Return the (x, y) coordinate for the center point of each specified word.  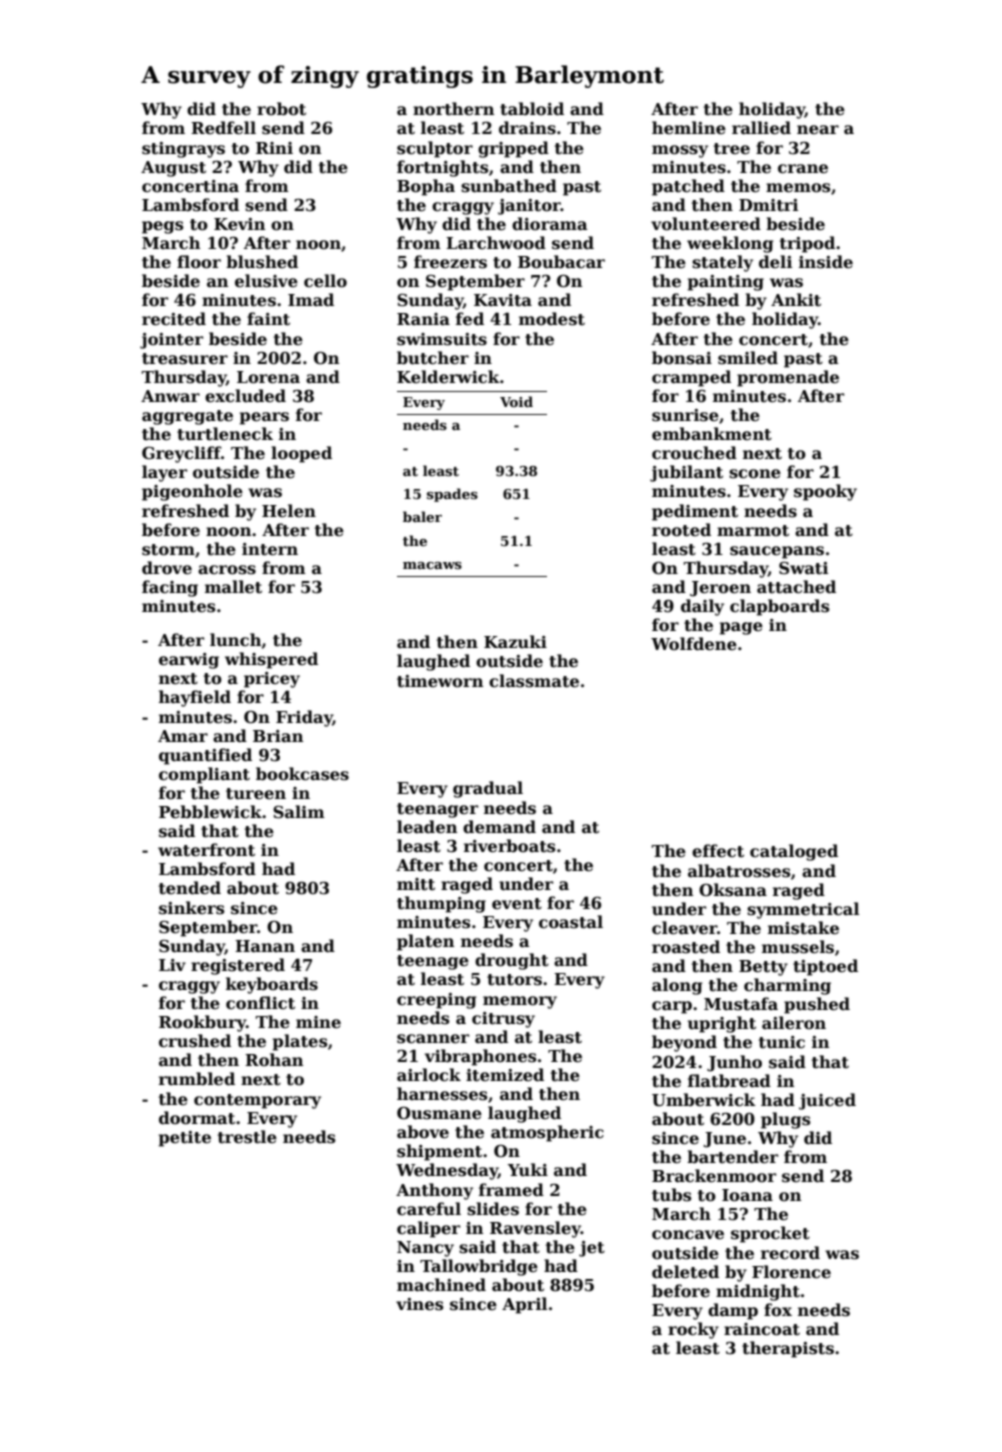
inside (826, 262)
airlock (429, 1075)
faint (268, 319)
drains (527, 128)
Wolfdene (694, 644)
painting (726, 283)
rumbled (197, 1079)
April (524, 1305)
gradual (488, 789)
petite (185, 1139)
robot (281, 109)
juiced (827, 1101)
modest (552, 319)
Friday (304, 718)
